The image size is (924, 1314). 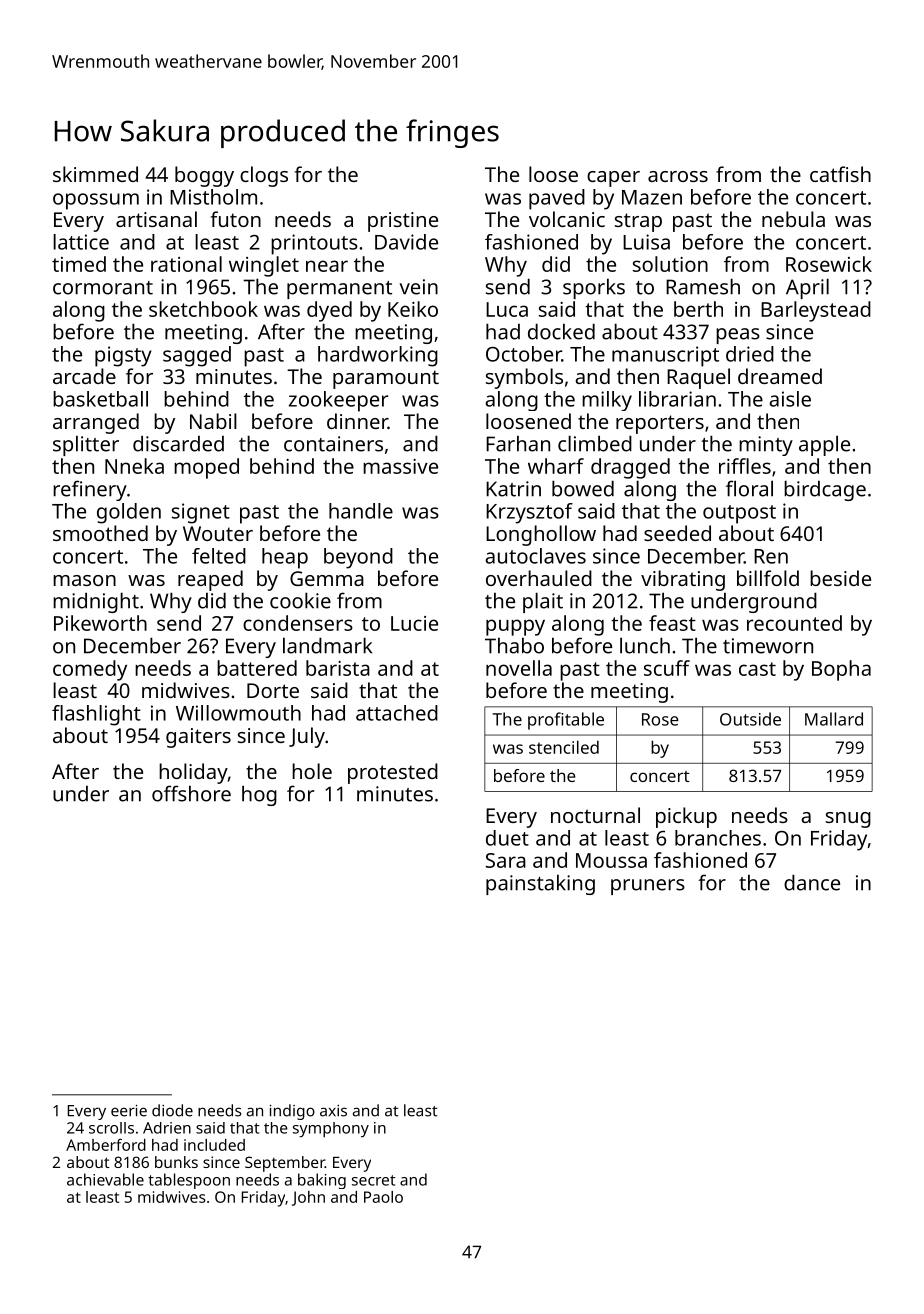 I want to click on dance, so click(x=812, y=882).
